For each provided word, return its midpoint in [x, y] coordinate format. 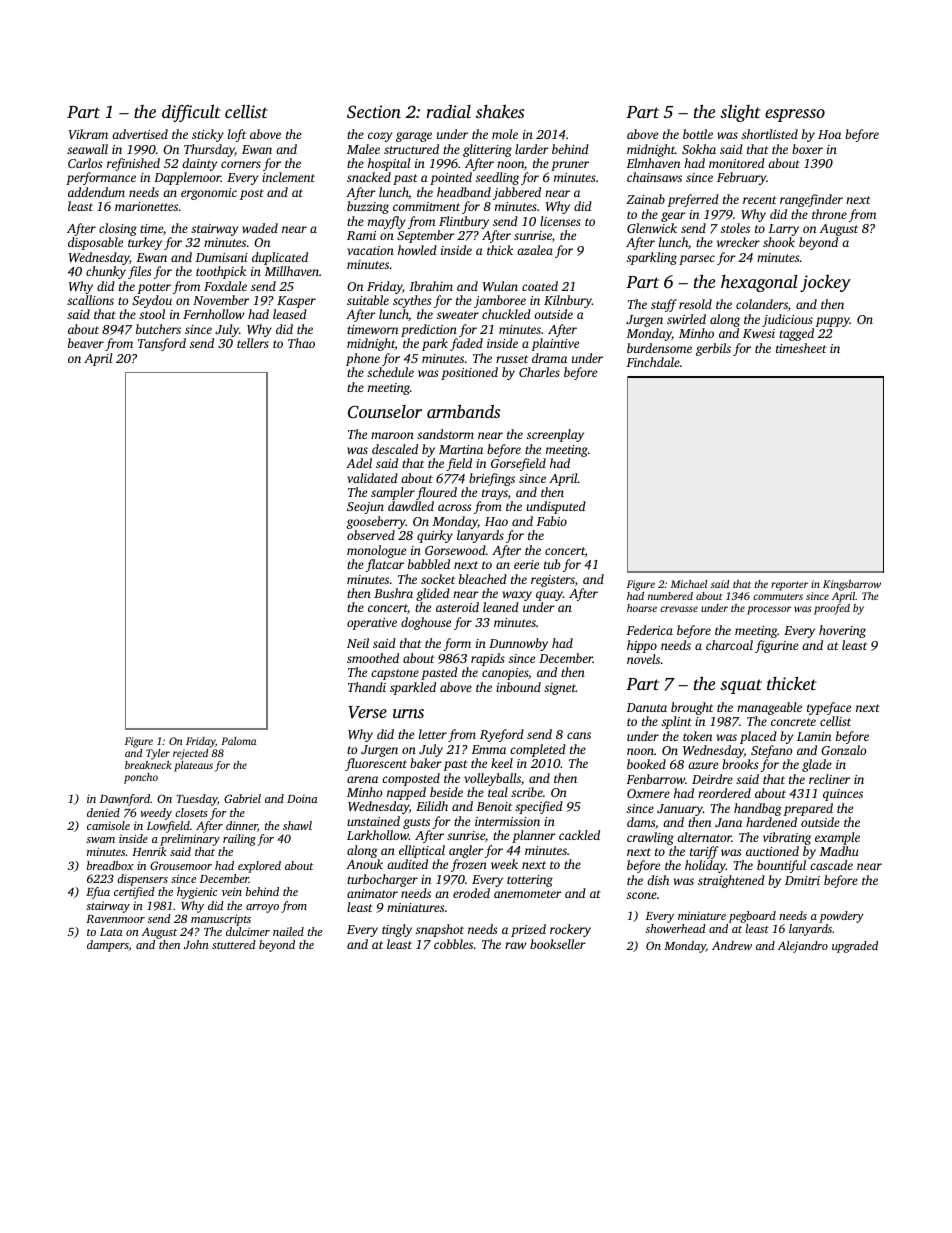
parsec [697, 260]
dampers [108, 946]
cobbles [453, 944]
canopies [505, 674]
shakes [500, 111]
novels [643, 659]
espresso [795, 115]
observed [371, 535]
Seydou [152, 301]
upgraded [855, 947]
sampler [393, 493]
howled [417, 250]
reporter [789, 586]
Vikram [88, 134]
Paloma [238, 741]
